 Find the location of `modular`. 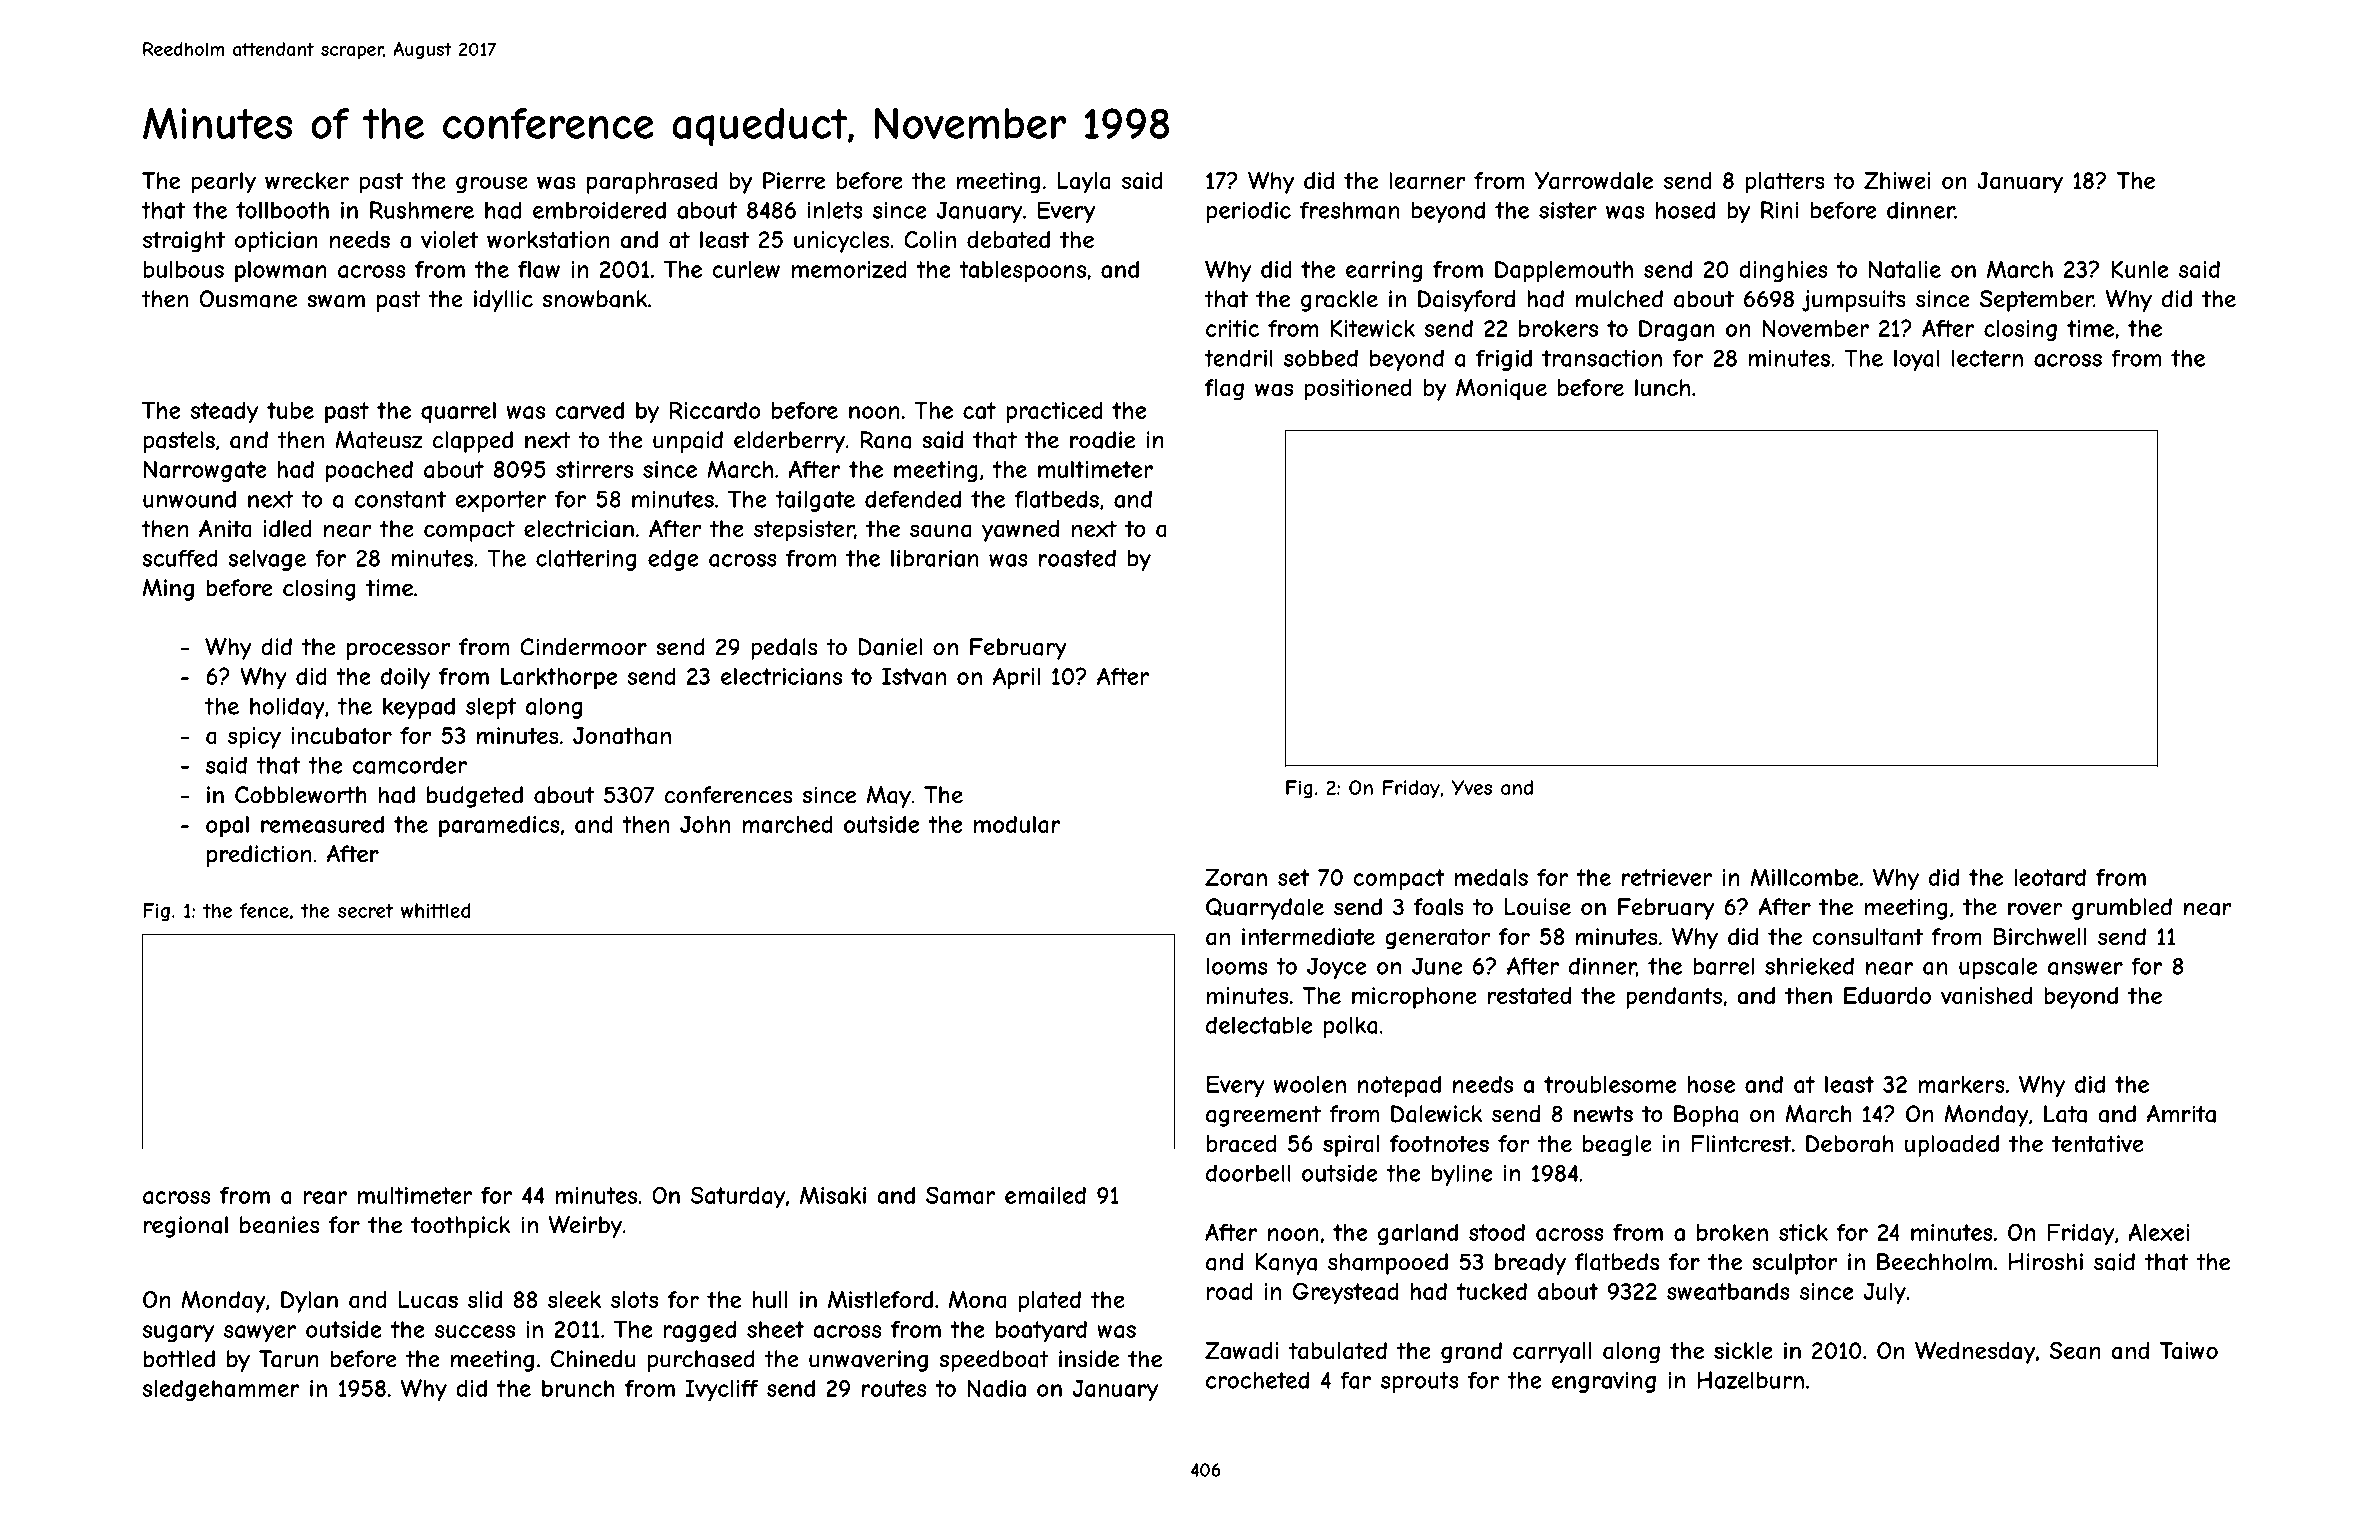

modular is located at coordinates (1017, 824).
